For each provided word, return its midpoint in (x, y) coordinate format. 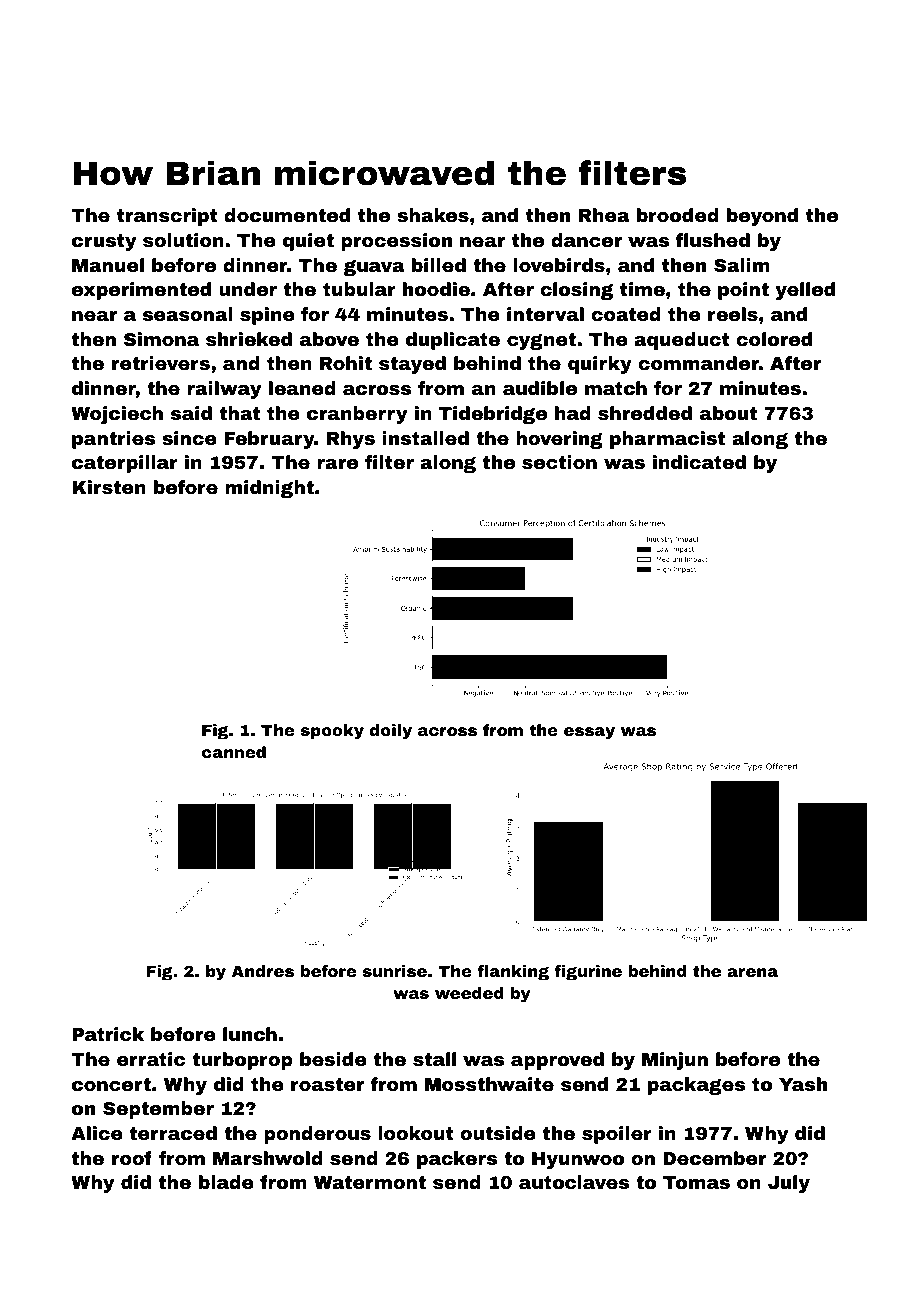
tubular (359, 289)
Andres (263, 971)
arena (752, 972)
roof (132, 1158)
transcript (167, 217)
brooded (678, 215)
